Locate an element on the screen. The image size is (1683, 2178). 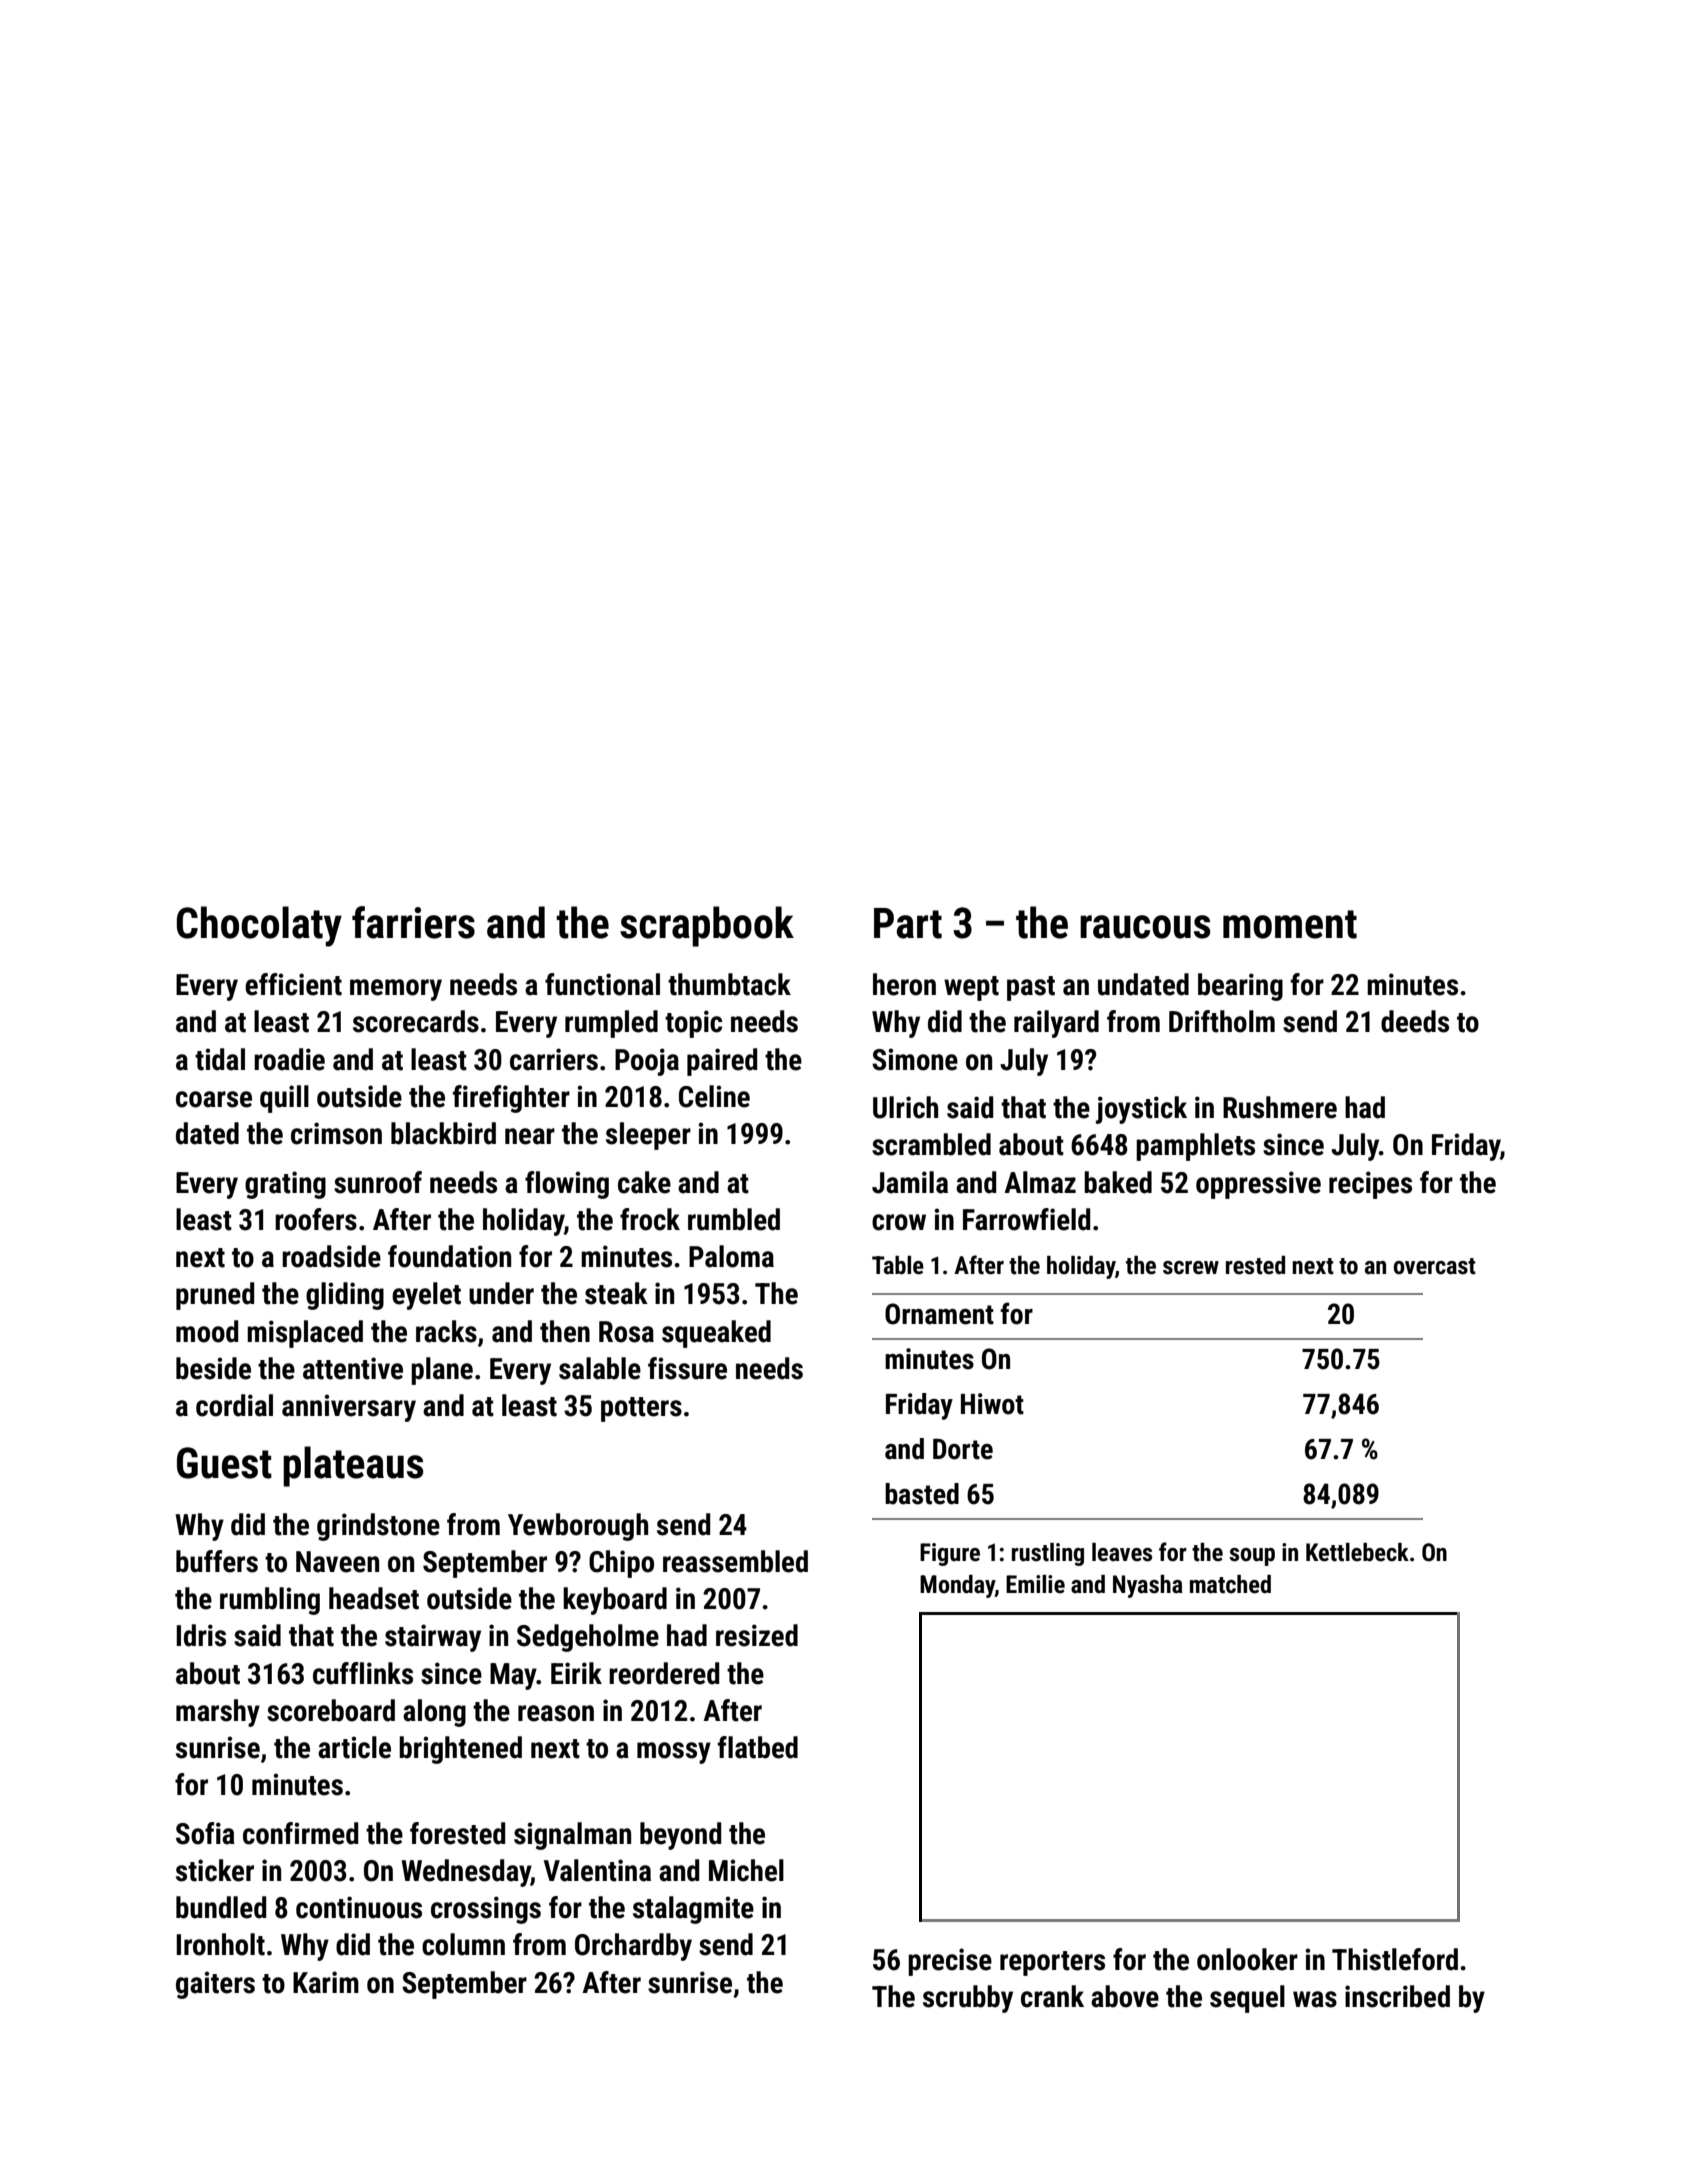
brightened is located at coordinates (460, 1750).
